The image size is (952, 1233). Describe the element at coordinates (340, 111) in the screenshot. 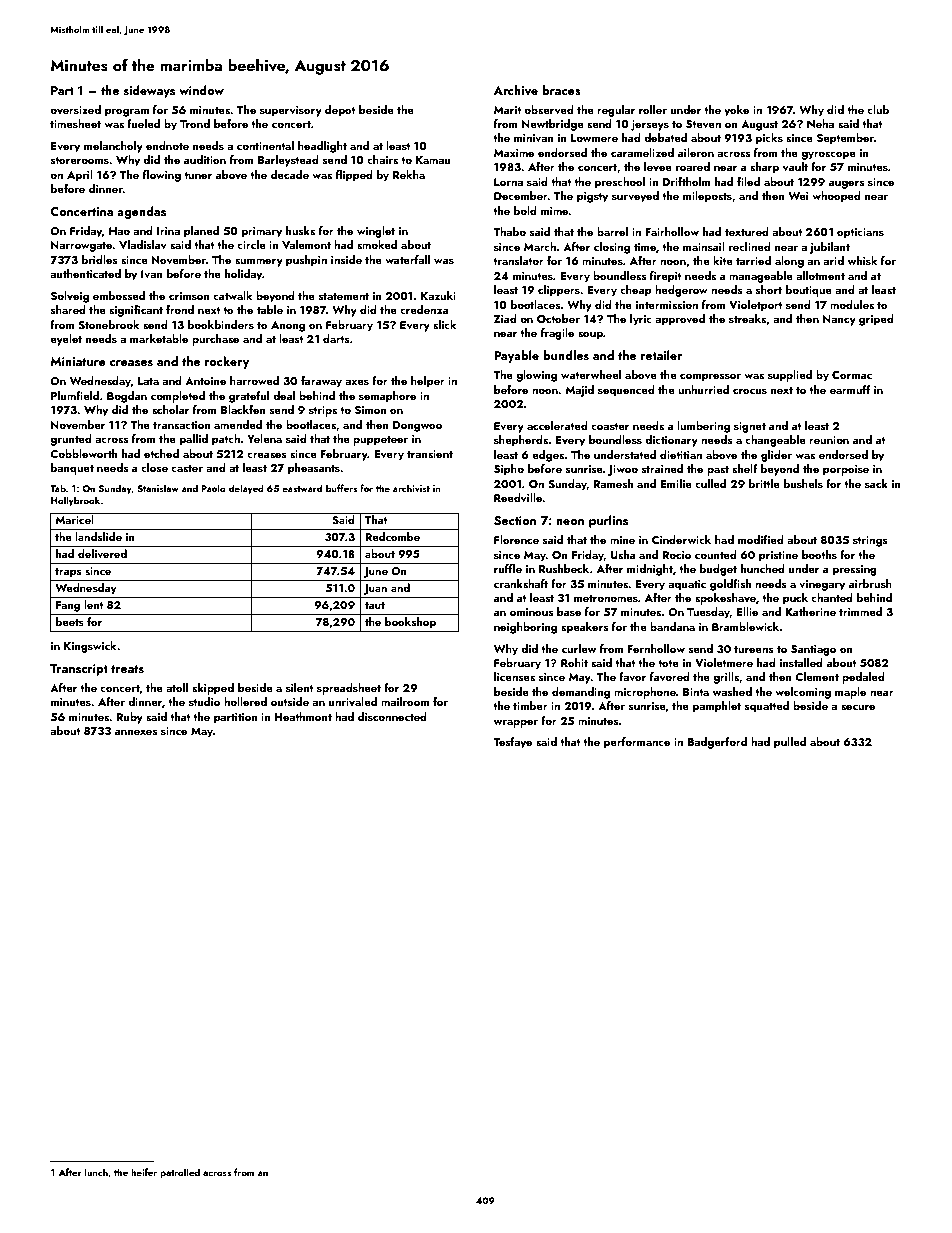

I see `depot` at that location.
